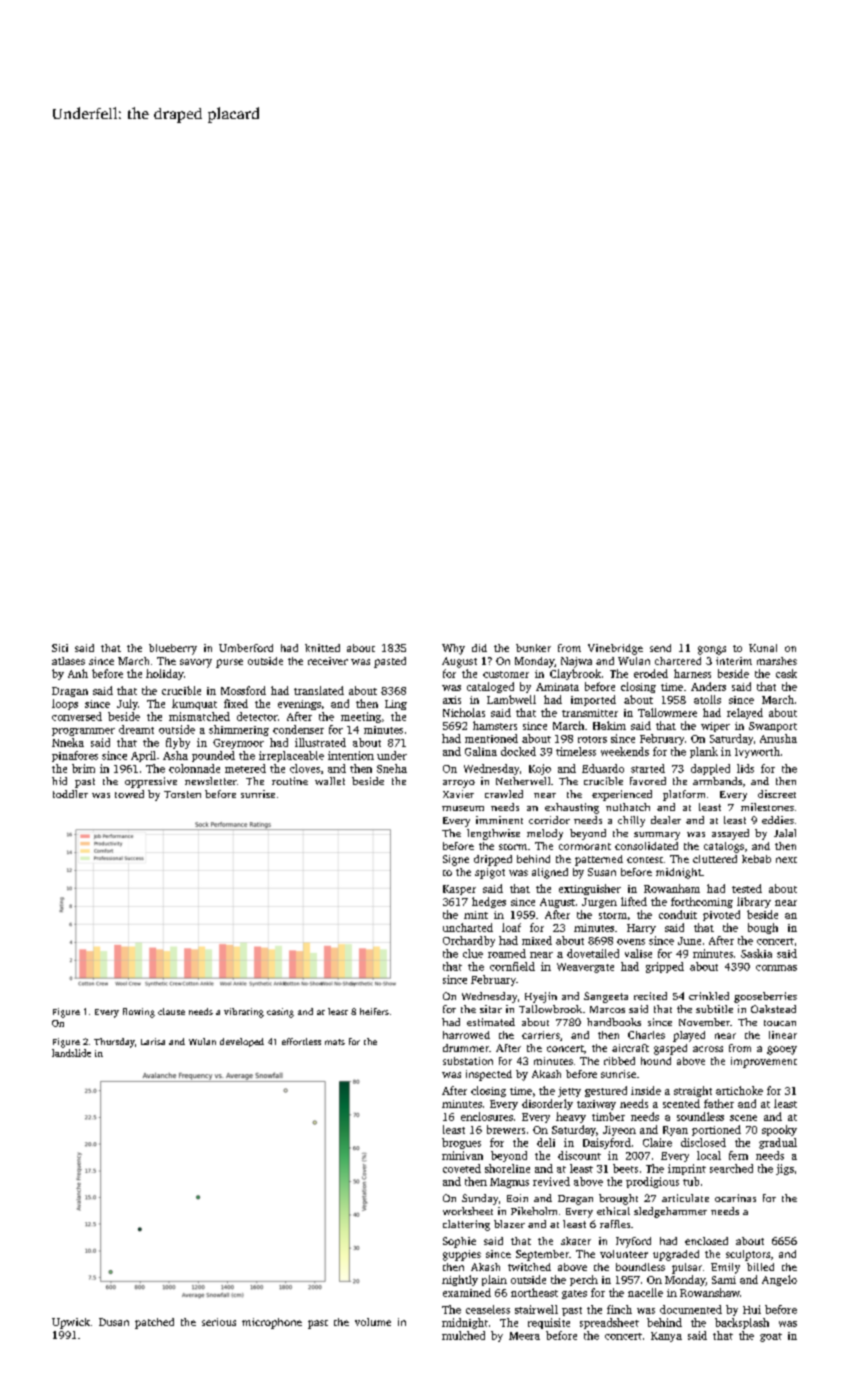 This screenshot has width=849, height=1400. What do you see at coordinates (71, 1053) in the screenshot?
I see `landslide` at bounding box center [71, 1053].
